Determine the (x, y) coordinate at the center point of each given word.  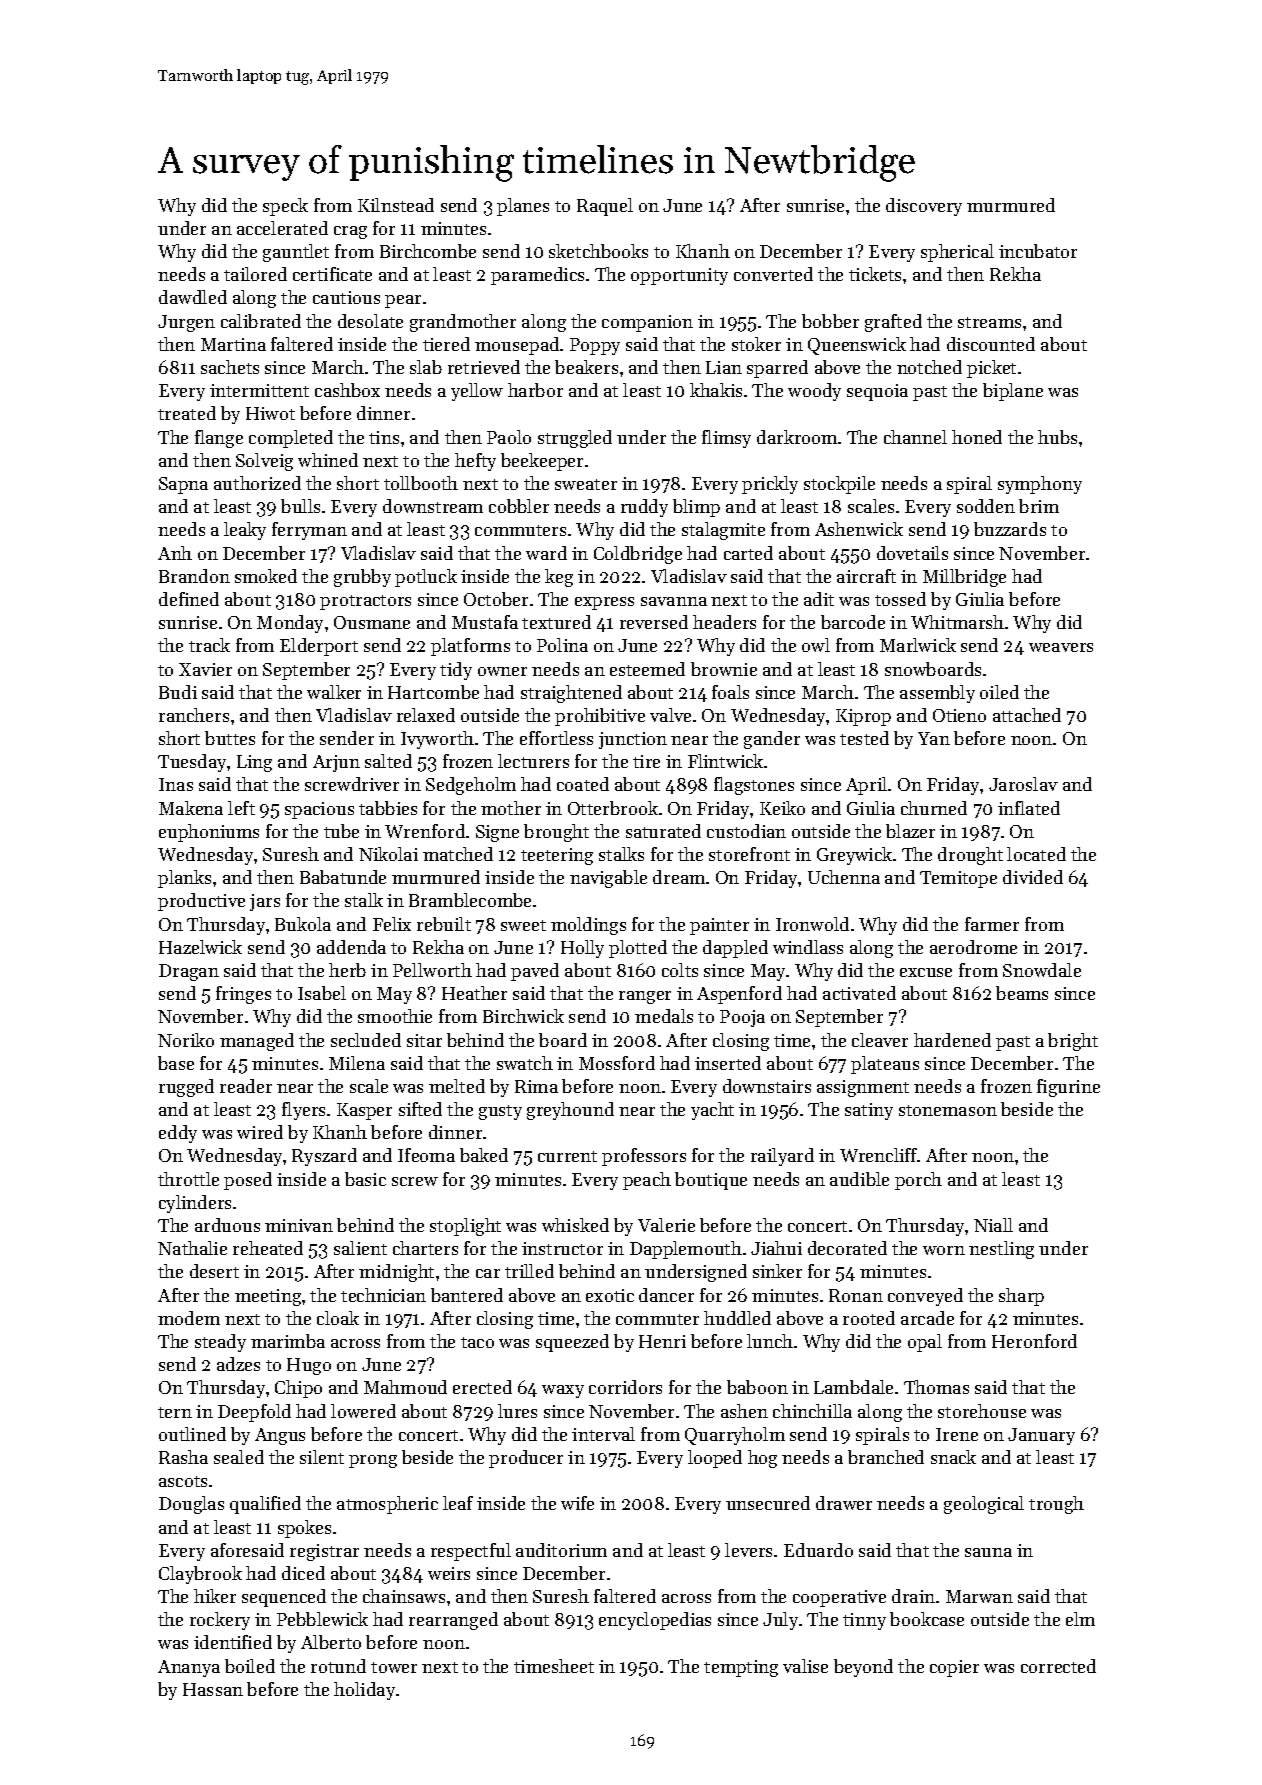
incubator (1038, 251)
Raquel (605, 207)
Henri (662, 1341)
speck (285, 207)
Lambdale (853, 1387)
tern (175, 1412)
